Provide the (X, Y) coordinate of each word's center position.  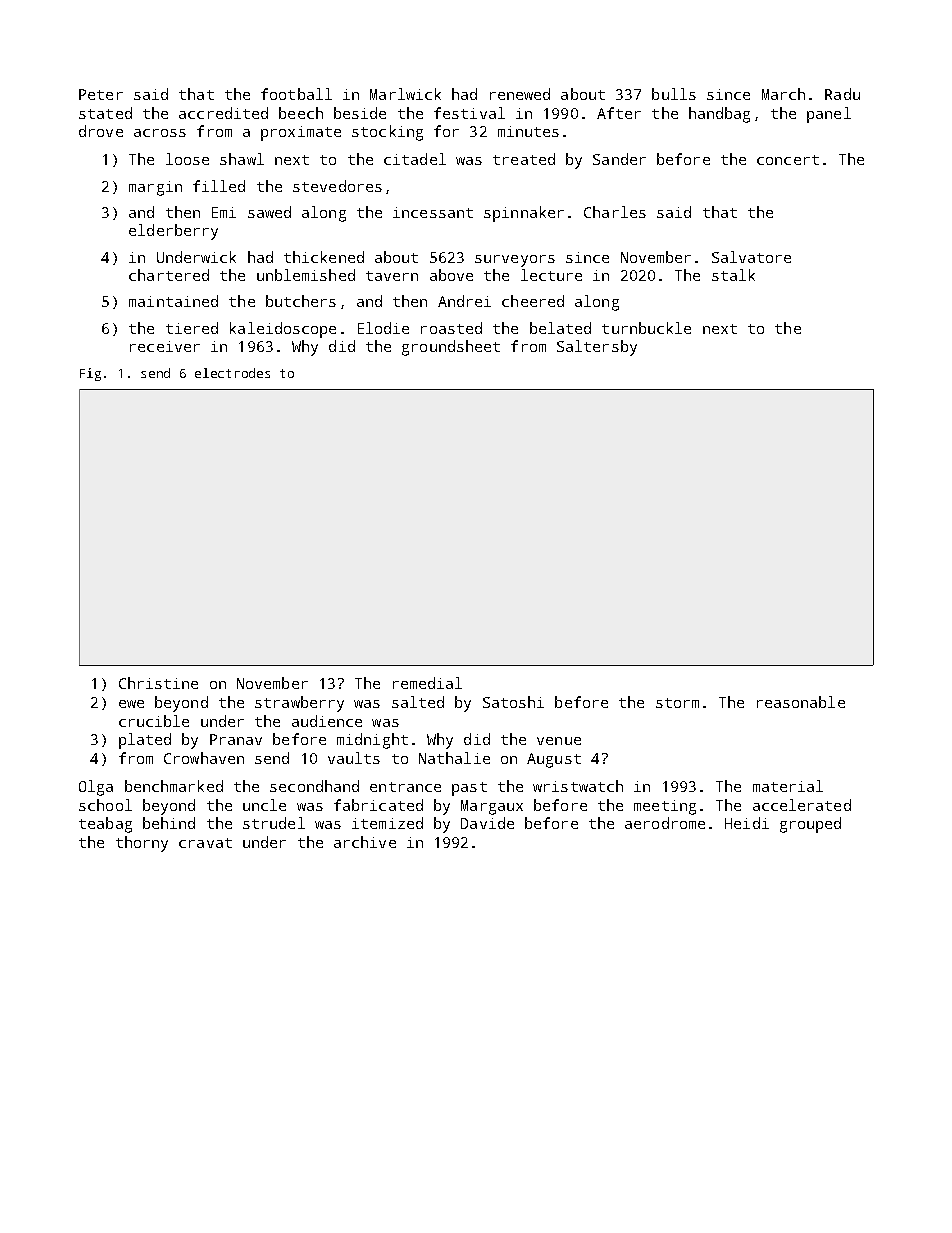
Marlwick (405, 94)
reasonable (801, 702)
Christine (158, 683)
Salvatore (751, 257)
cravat (205, 843)
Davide (487, 823)
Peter (101, 94)
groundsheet (451, 348)
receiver (165, 346)
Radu (842, 94)
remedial (427, 683)
